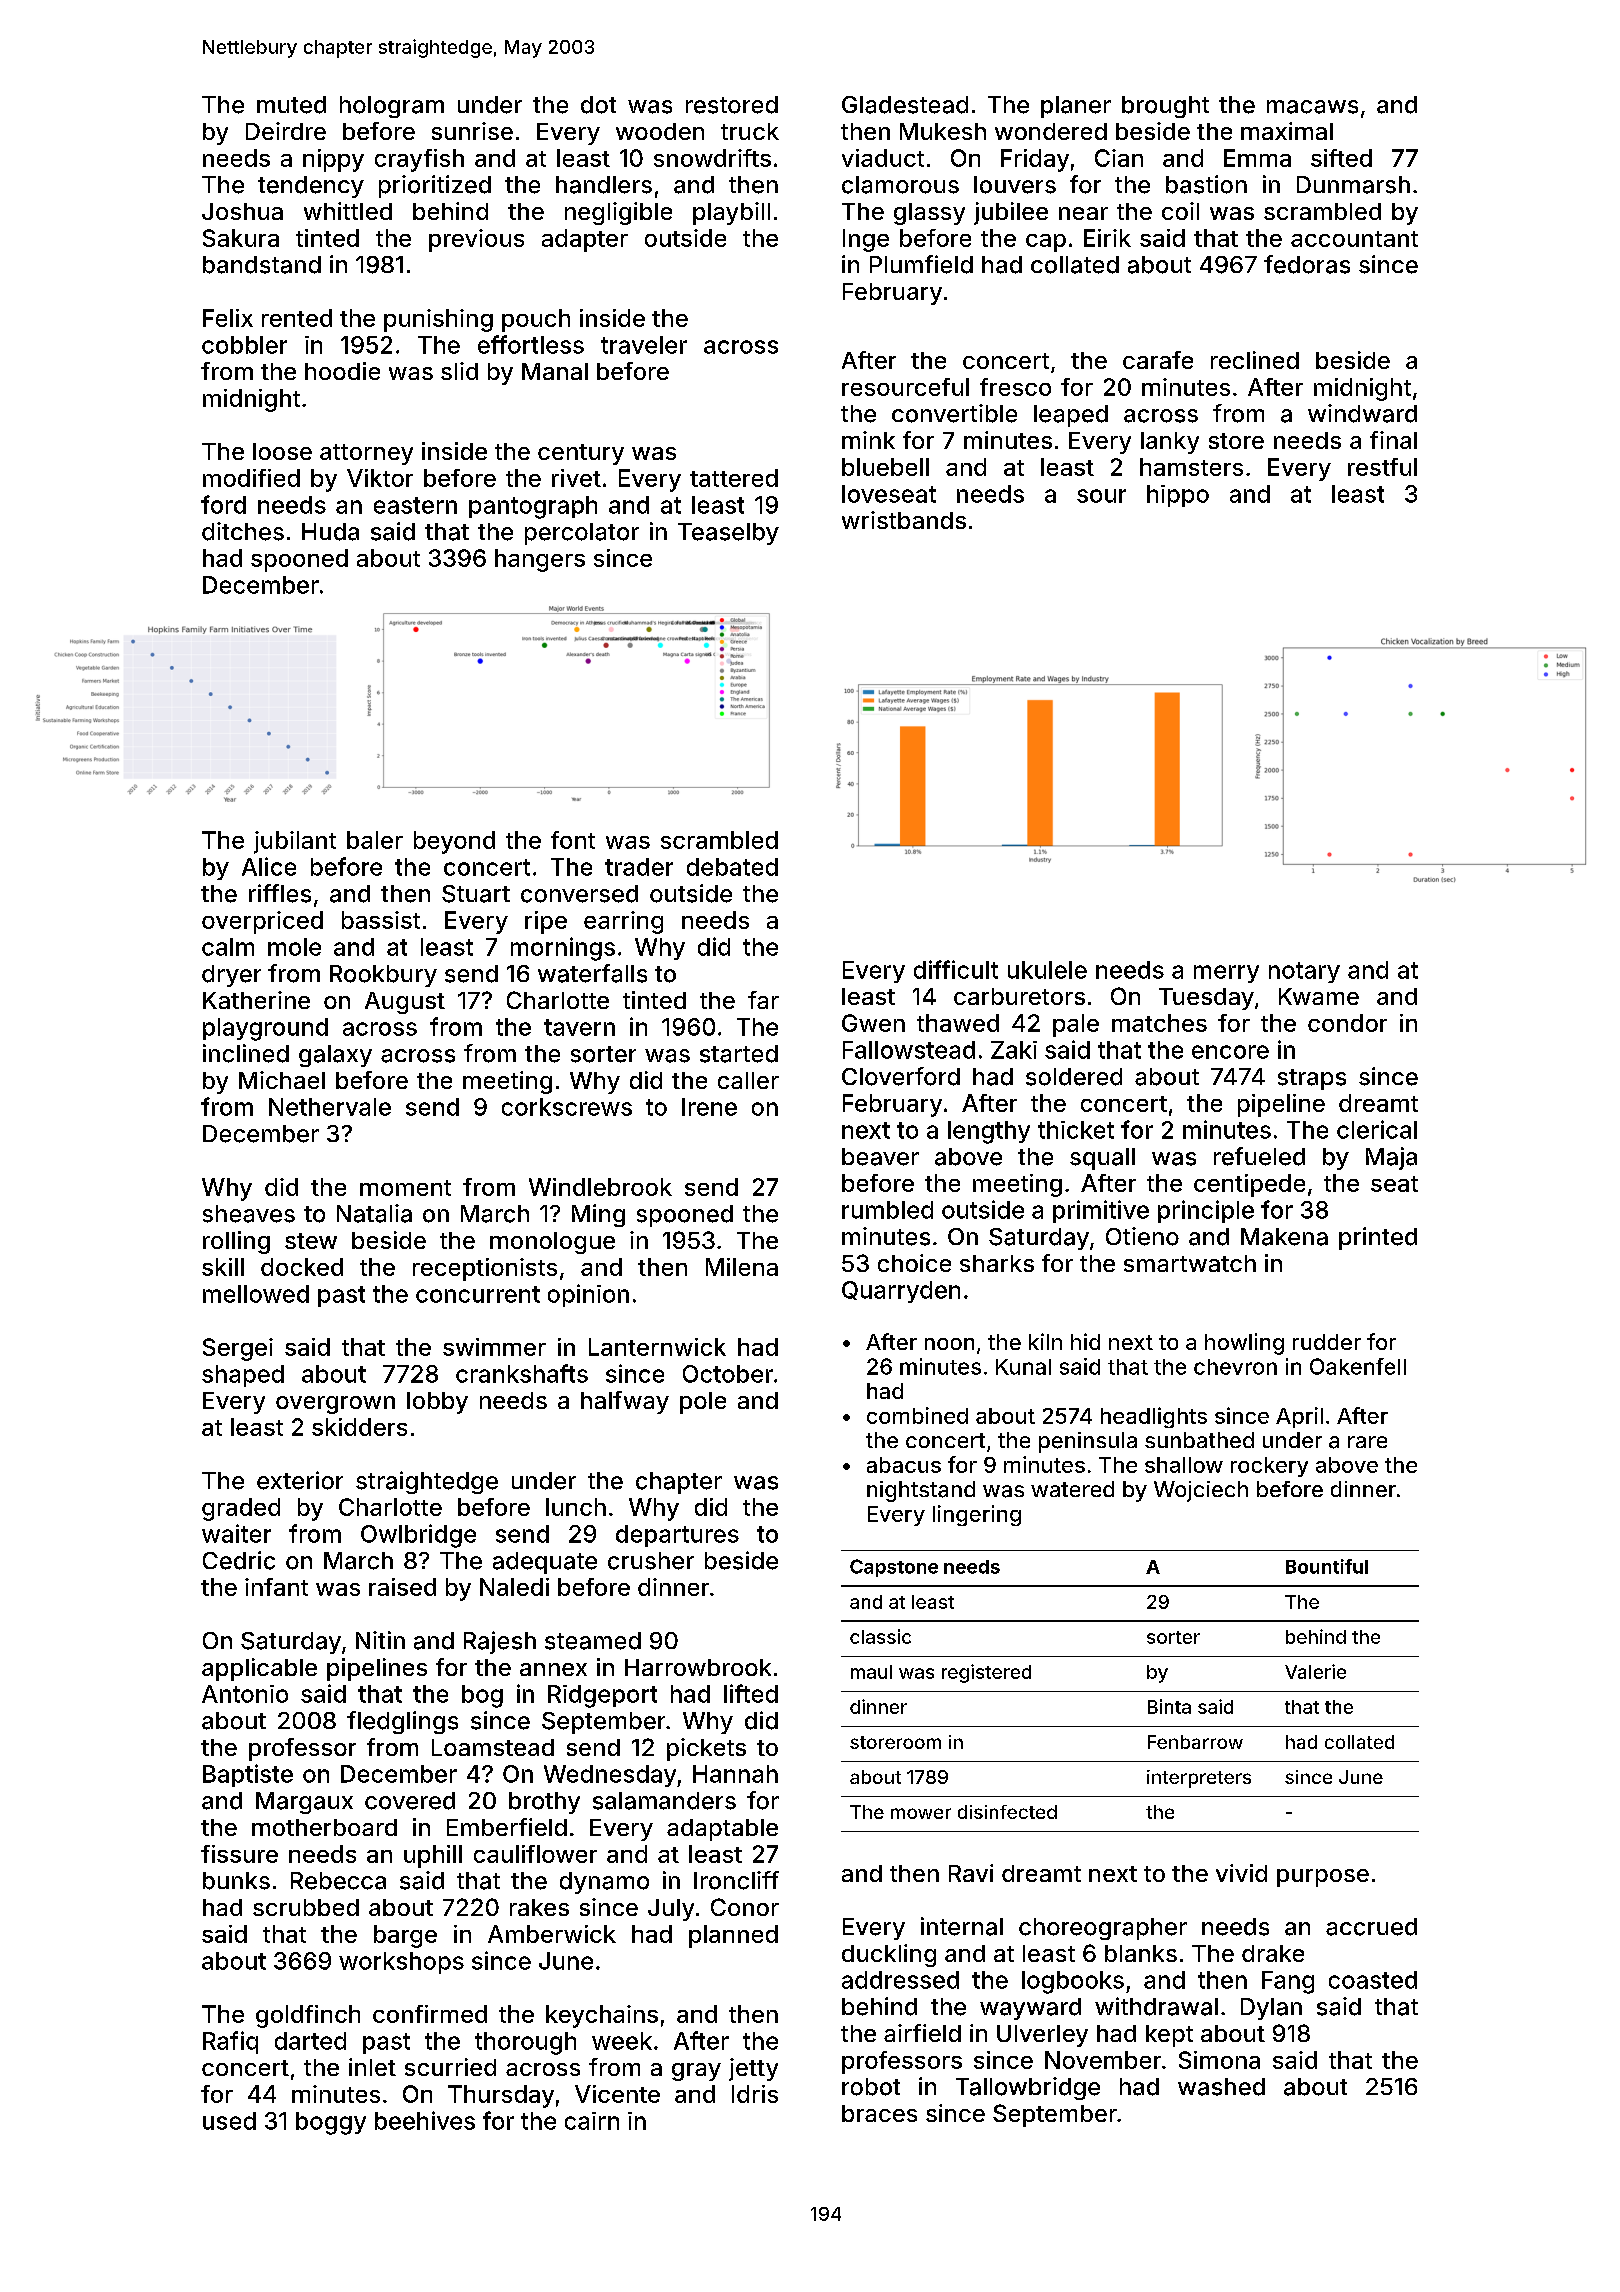  Describe the element at coordinates (1235, 1367) in the document. I see `chevron` at that location.
